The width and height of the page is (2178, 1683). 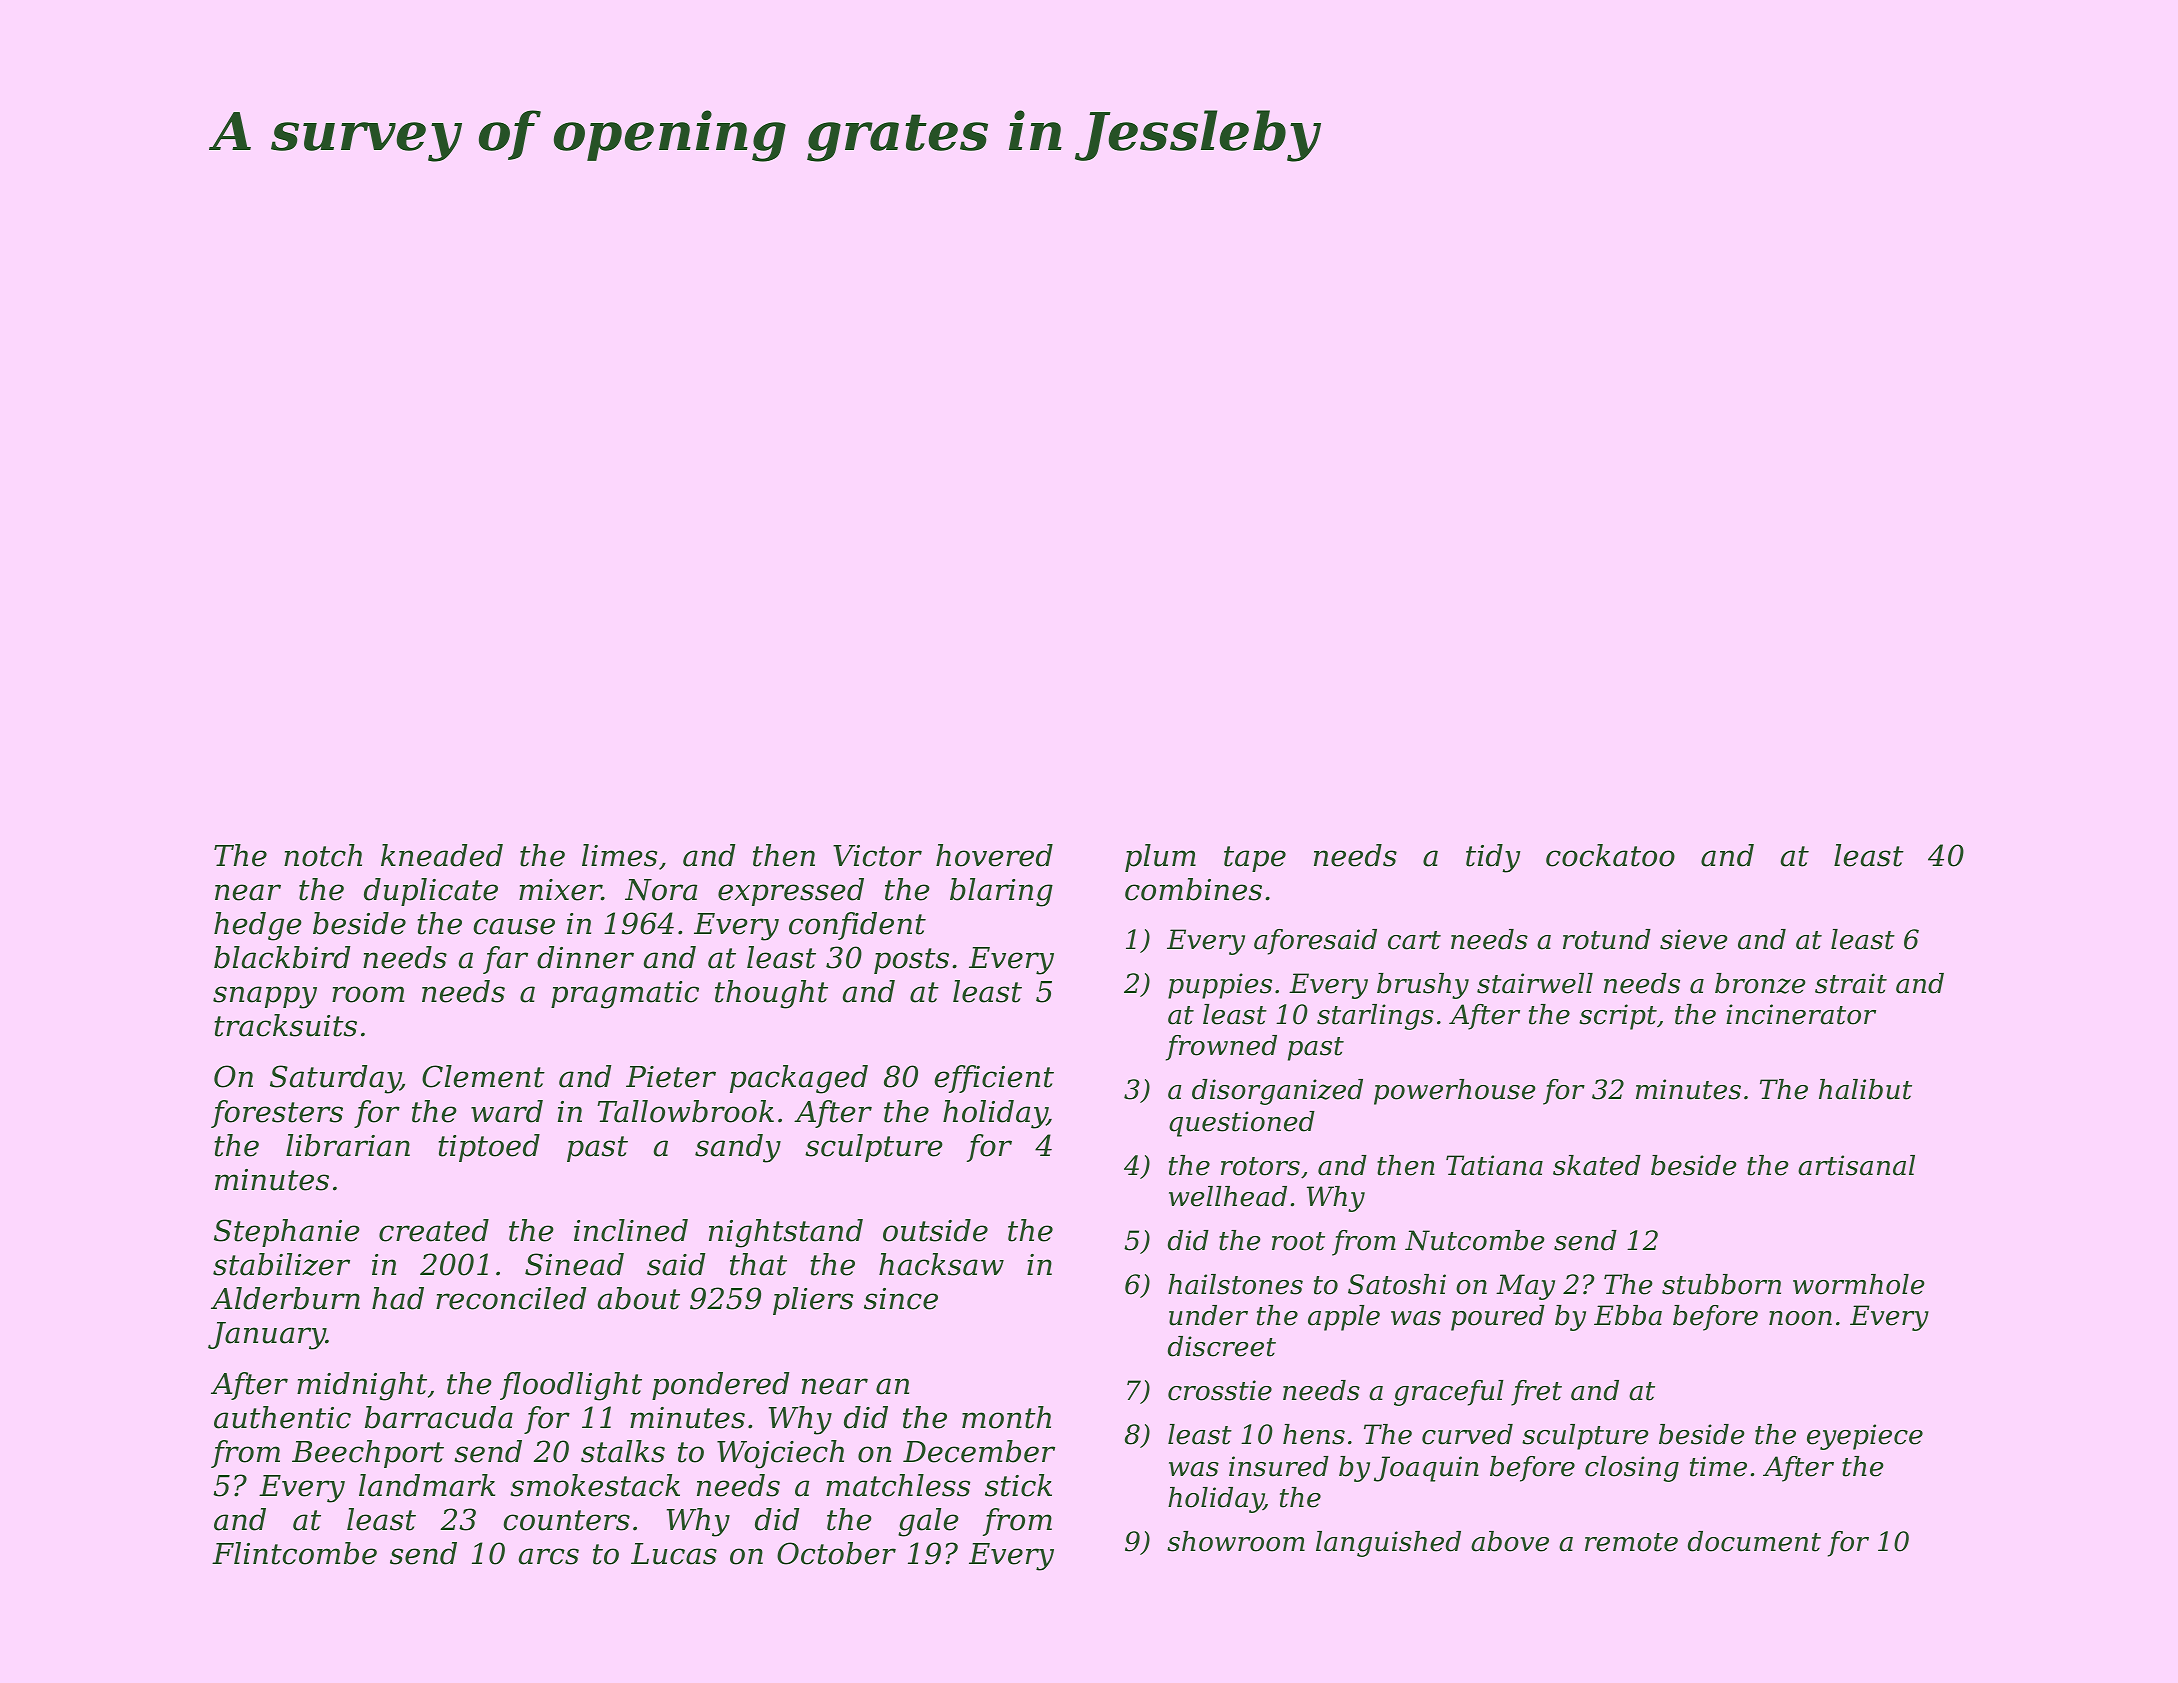 I want to click on hedge, so click(x=258, y=926).
